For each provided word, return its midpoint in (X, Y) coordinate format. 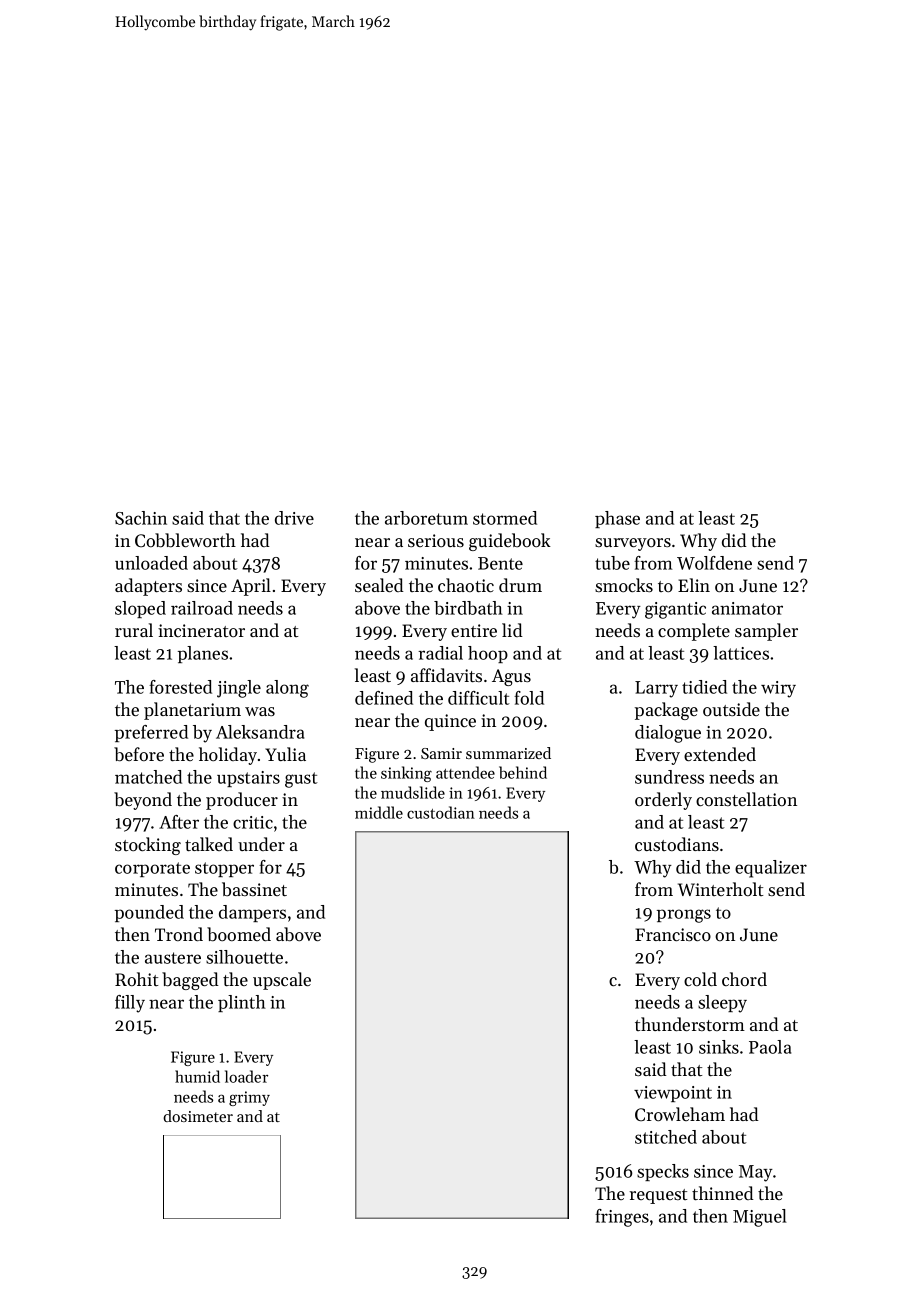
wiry (778, 689)
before (139, 754)
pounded (149, 913)
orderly (663, 801)
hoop (488, 654)
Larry (656, 689)
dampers (252, 913)
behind (523, 772)
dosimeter (198, 1116)
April (251, 587)
